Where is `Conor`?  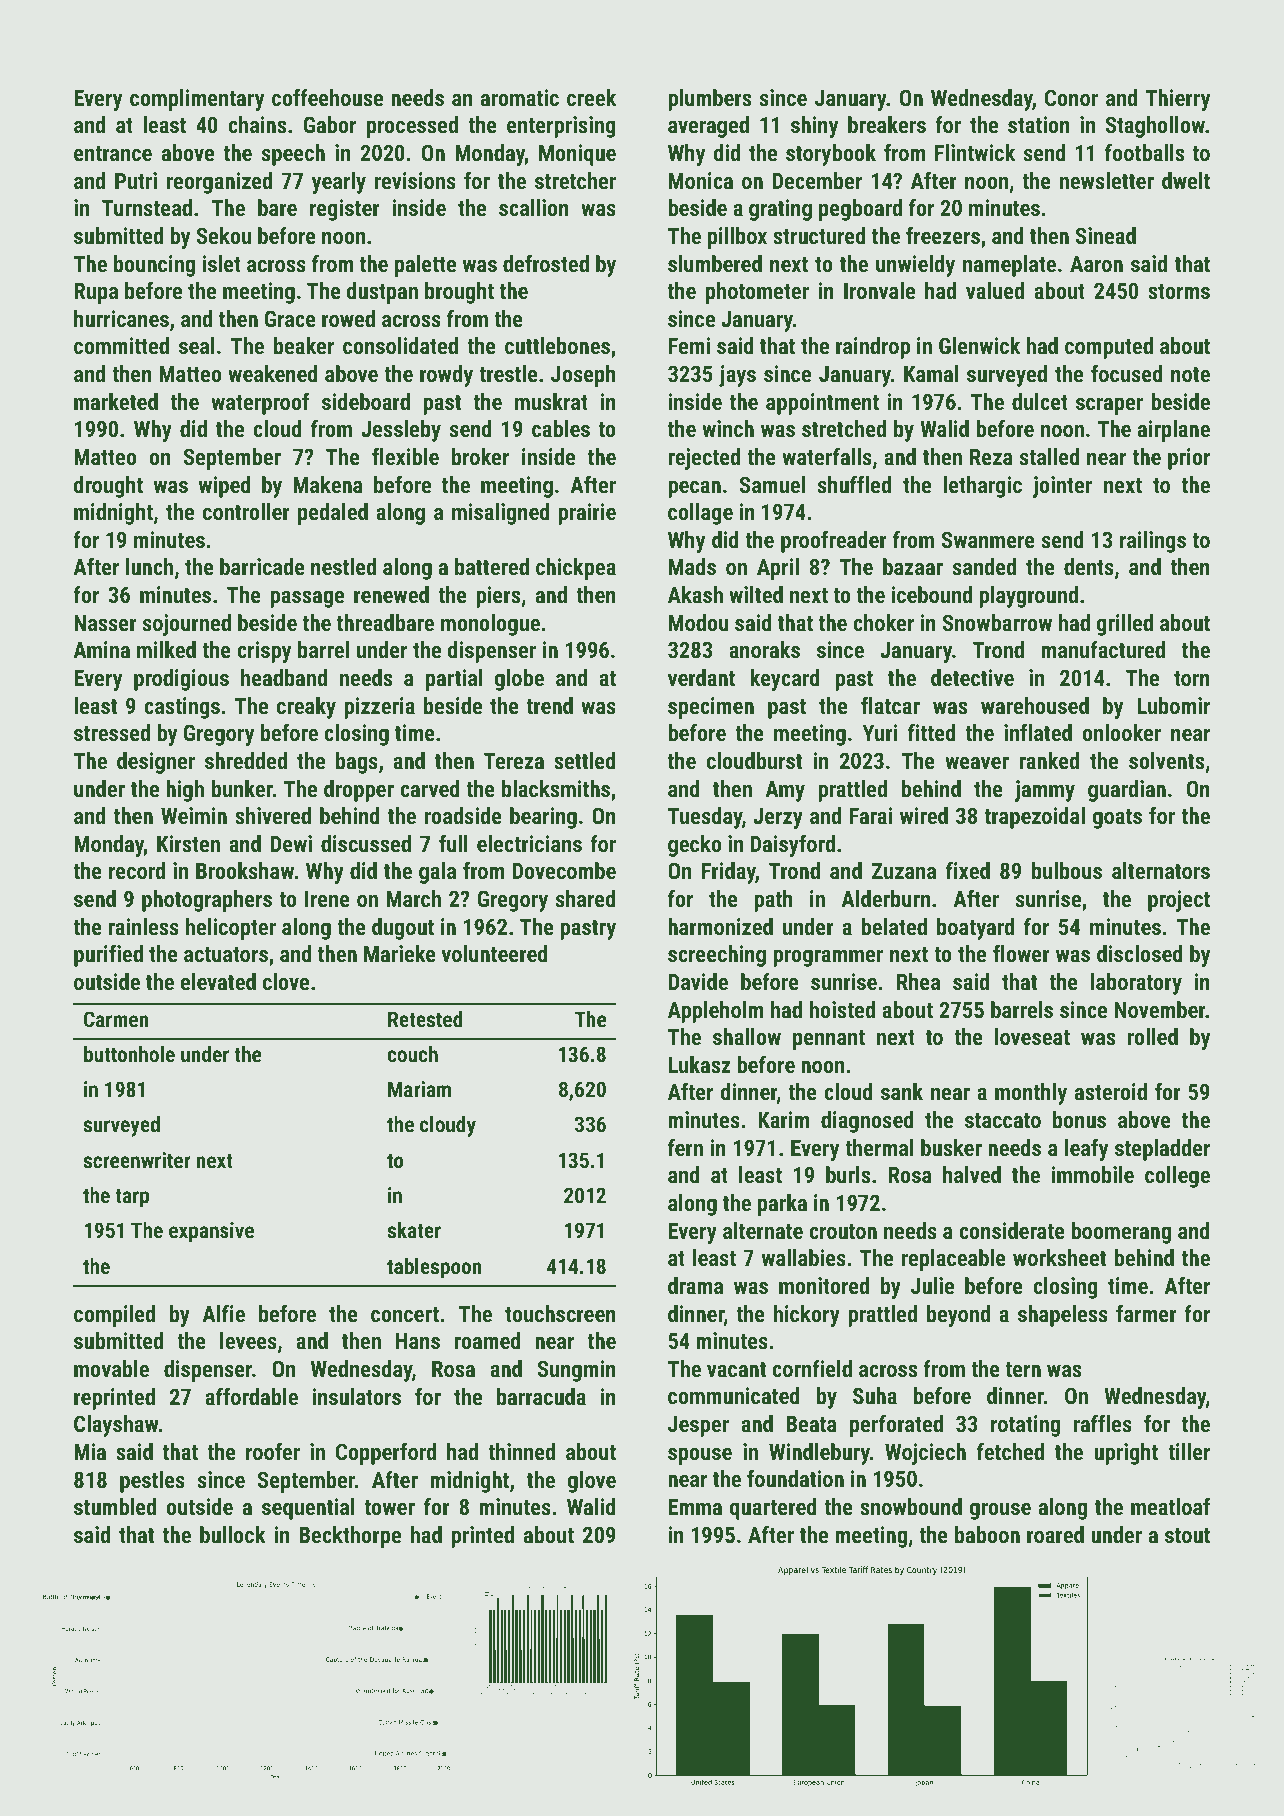 Conor is located at coordinates (1071, 97).
